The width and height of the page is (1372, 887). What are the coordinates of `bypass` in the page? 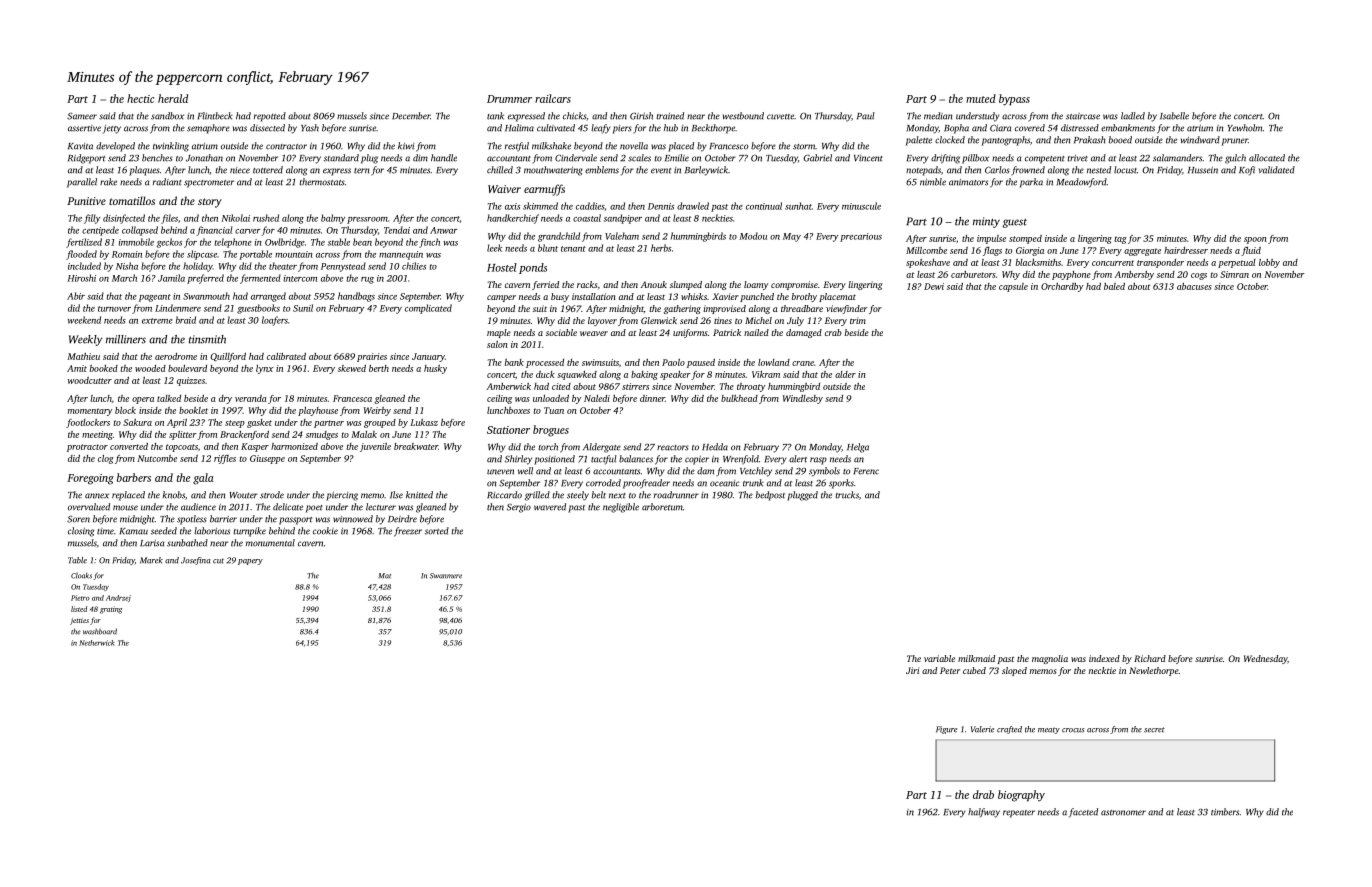 It's located at (1014, 100).
